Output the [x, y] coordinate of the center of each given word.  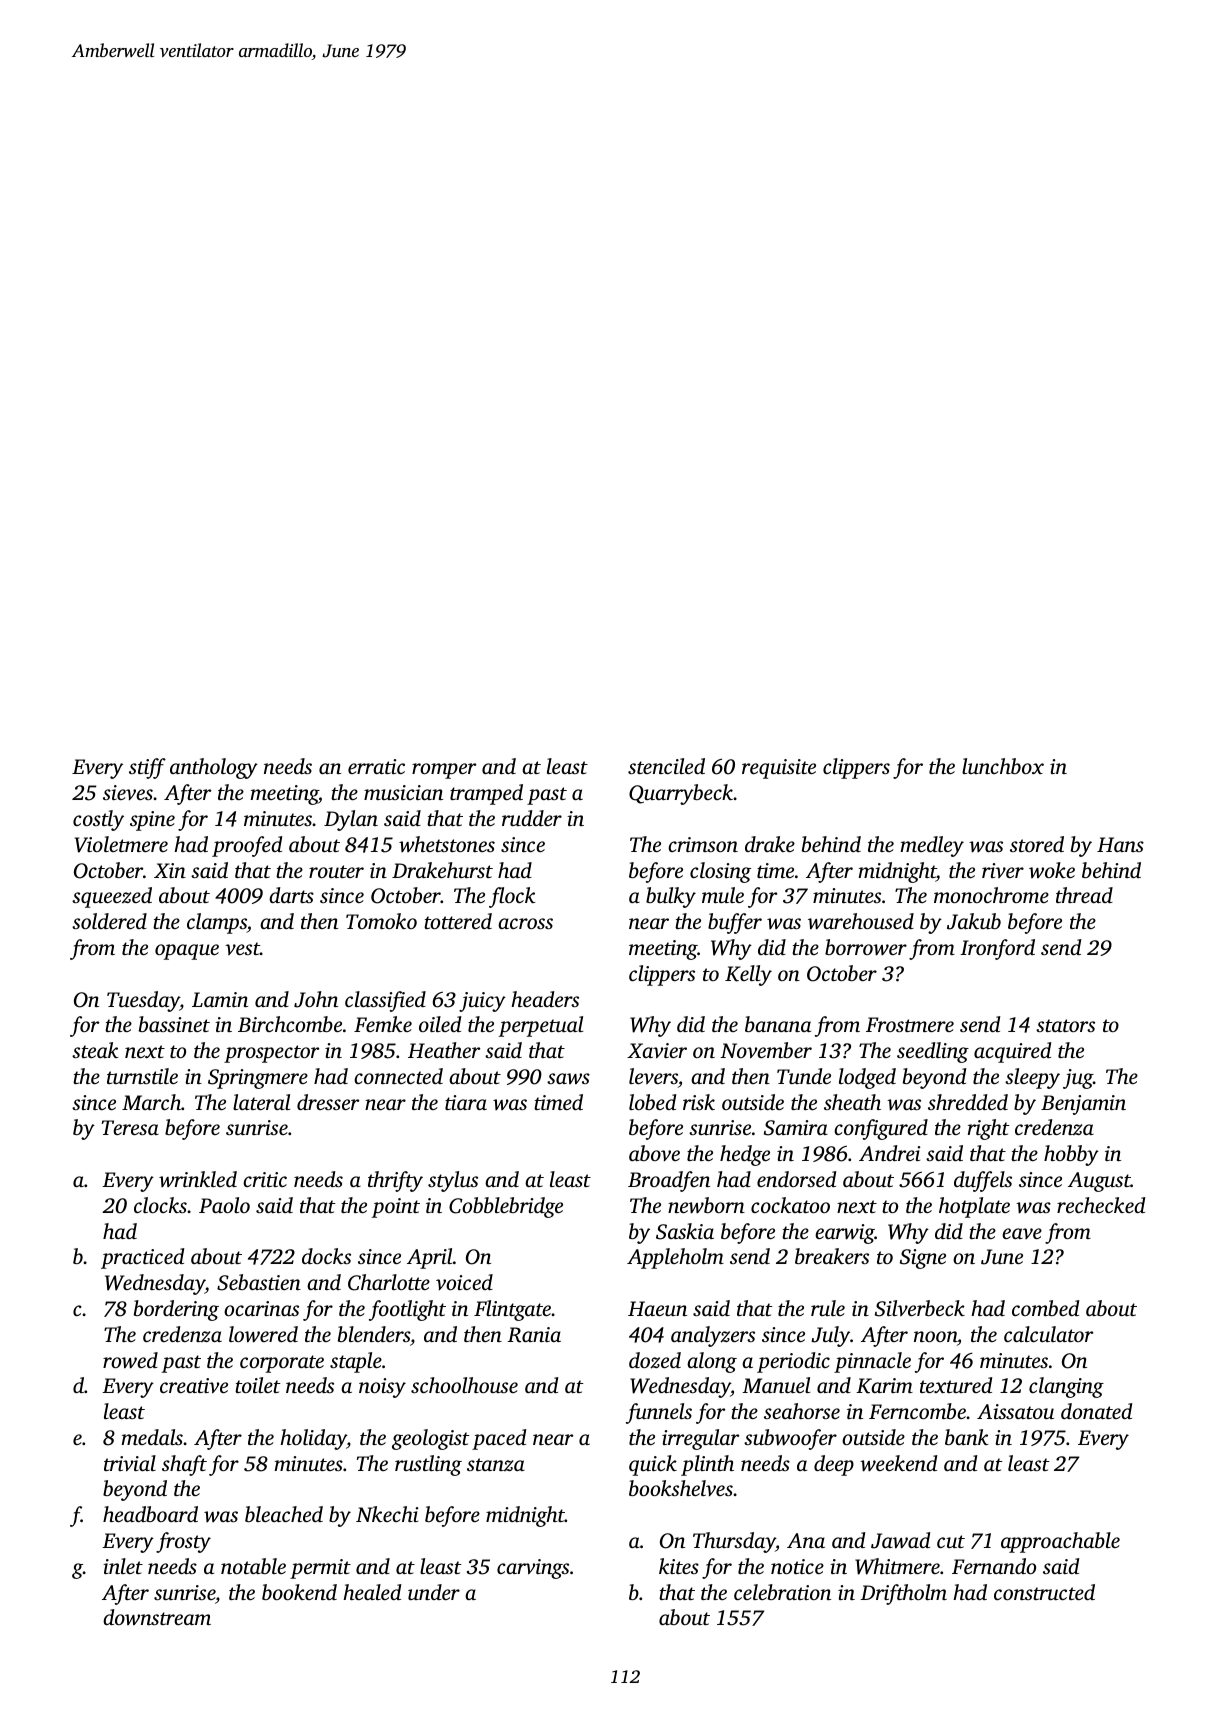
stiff [147, 768]
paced [499, 1439]
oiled [440, 1024]
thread [1084, 895]
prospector [271, 1054]
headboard [150, 1514]
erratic [376, 766]
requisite [779, 769]
